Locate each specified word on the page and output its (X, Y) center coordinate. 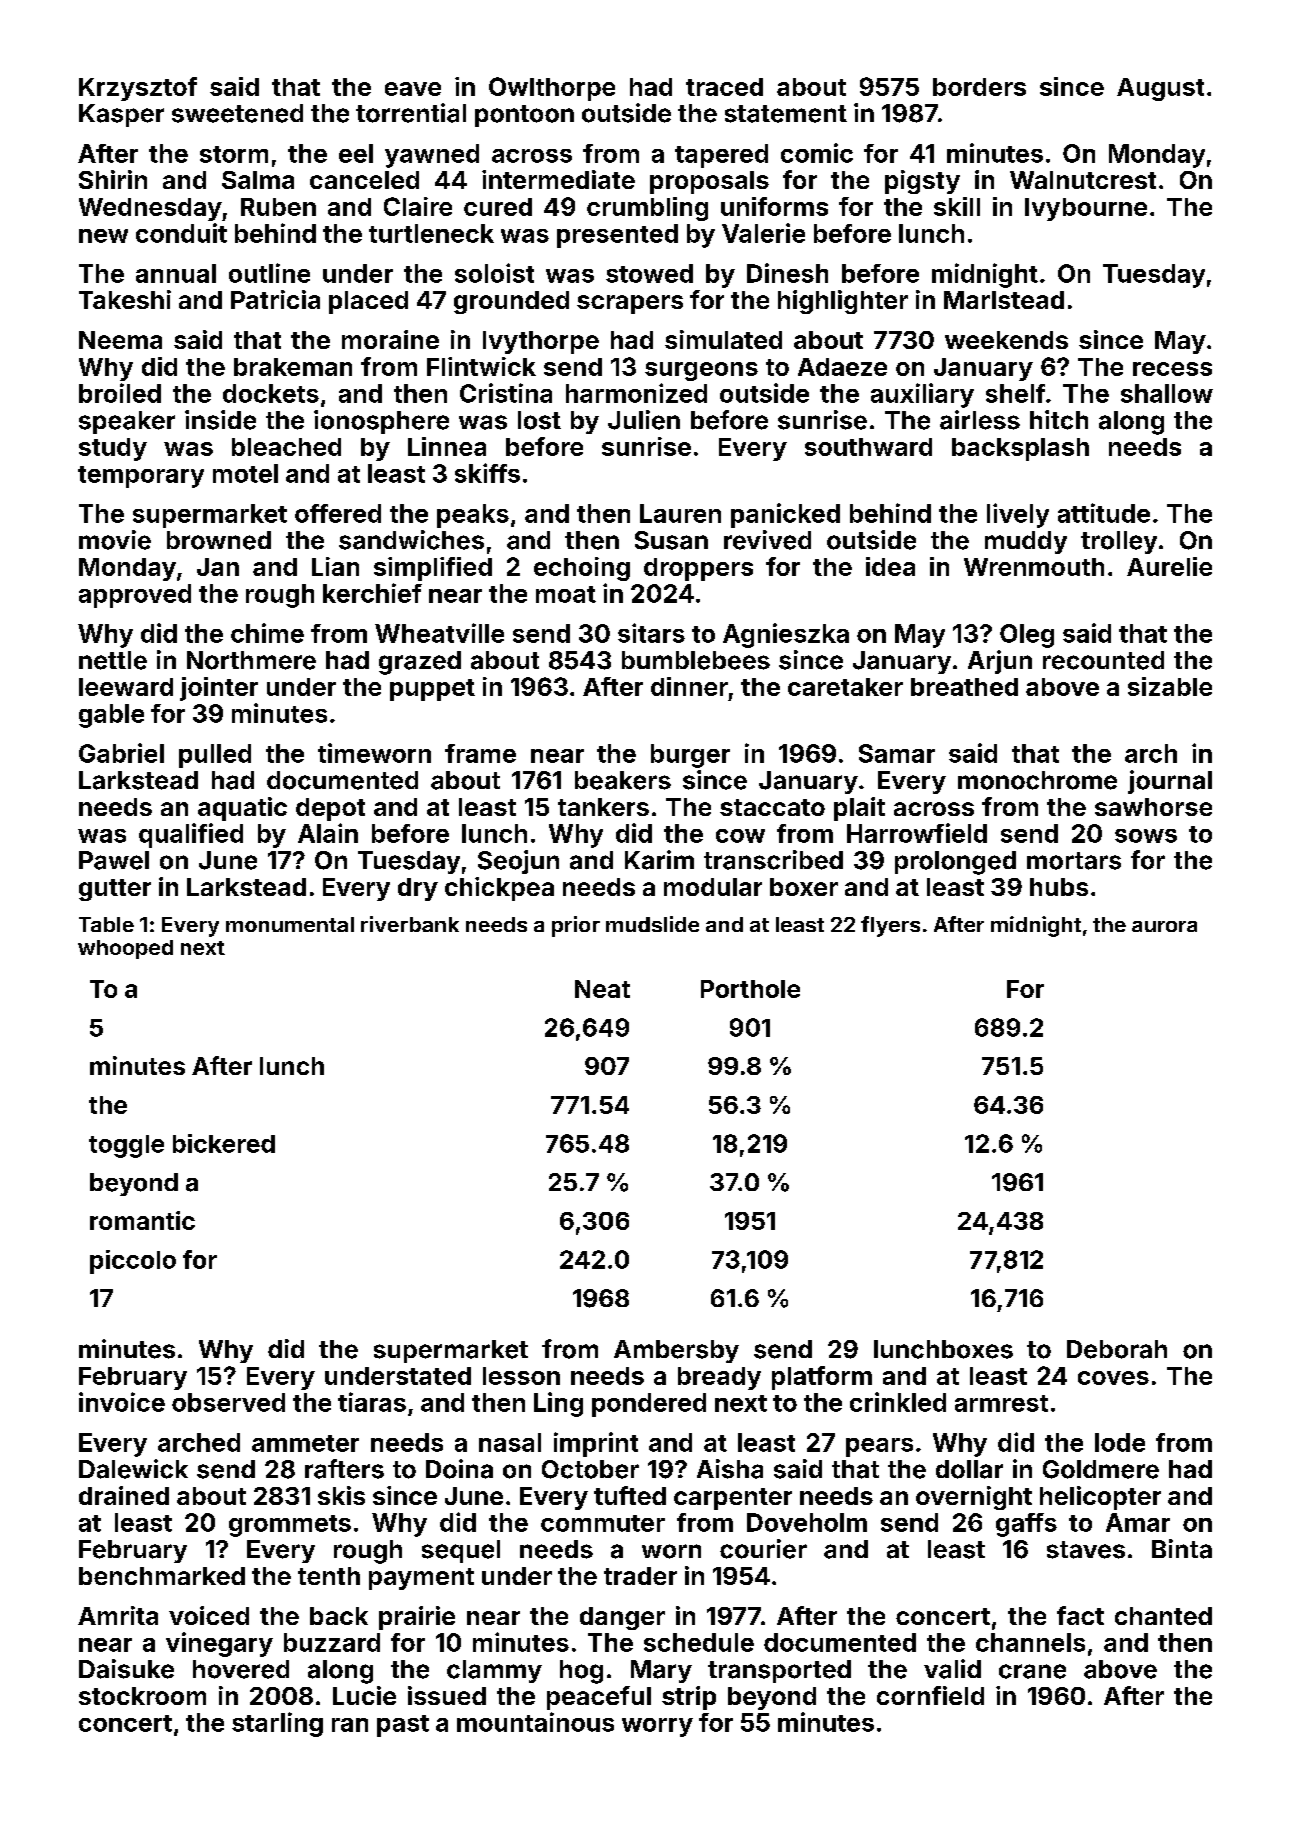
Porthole (750, 989)
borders (979, 87)
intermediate (558, 179)
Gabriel (121, 753)
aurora (1164, 926)
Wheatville (439, 633)
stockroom (142, 1696)
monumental (290, 924)
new (103, 236)
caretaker (845, 687)
